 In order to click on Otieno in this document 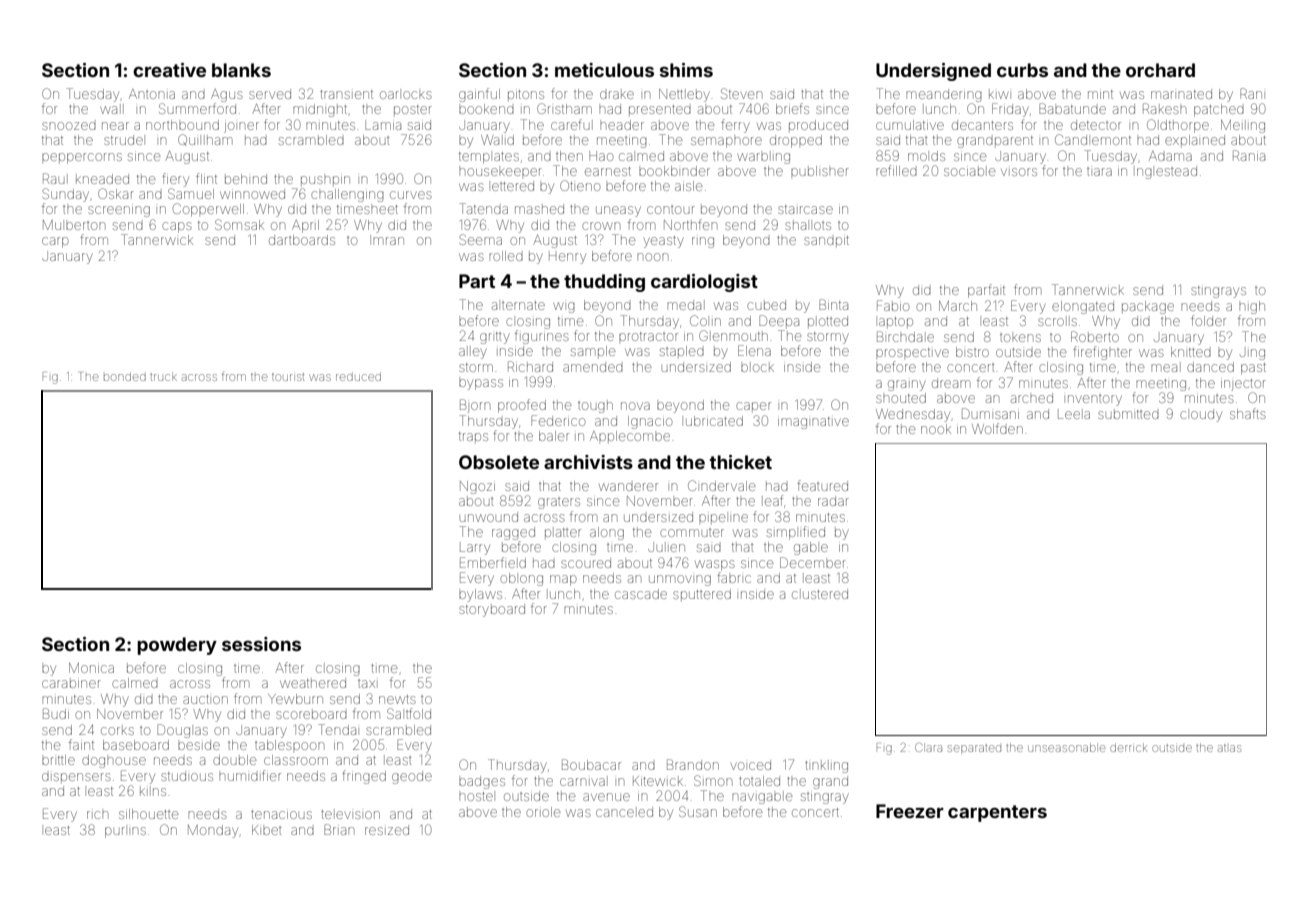, I will do `click(580, 185)`.
